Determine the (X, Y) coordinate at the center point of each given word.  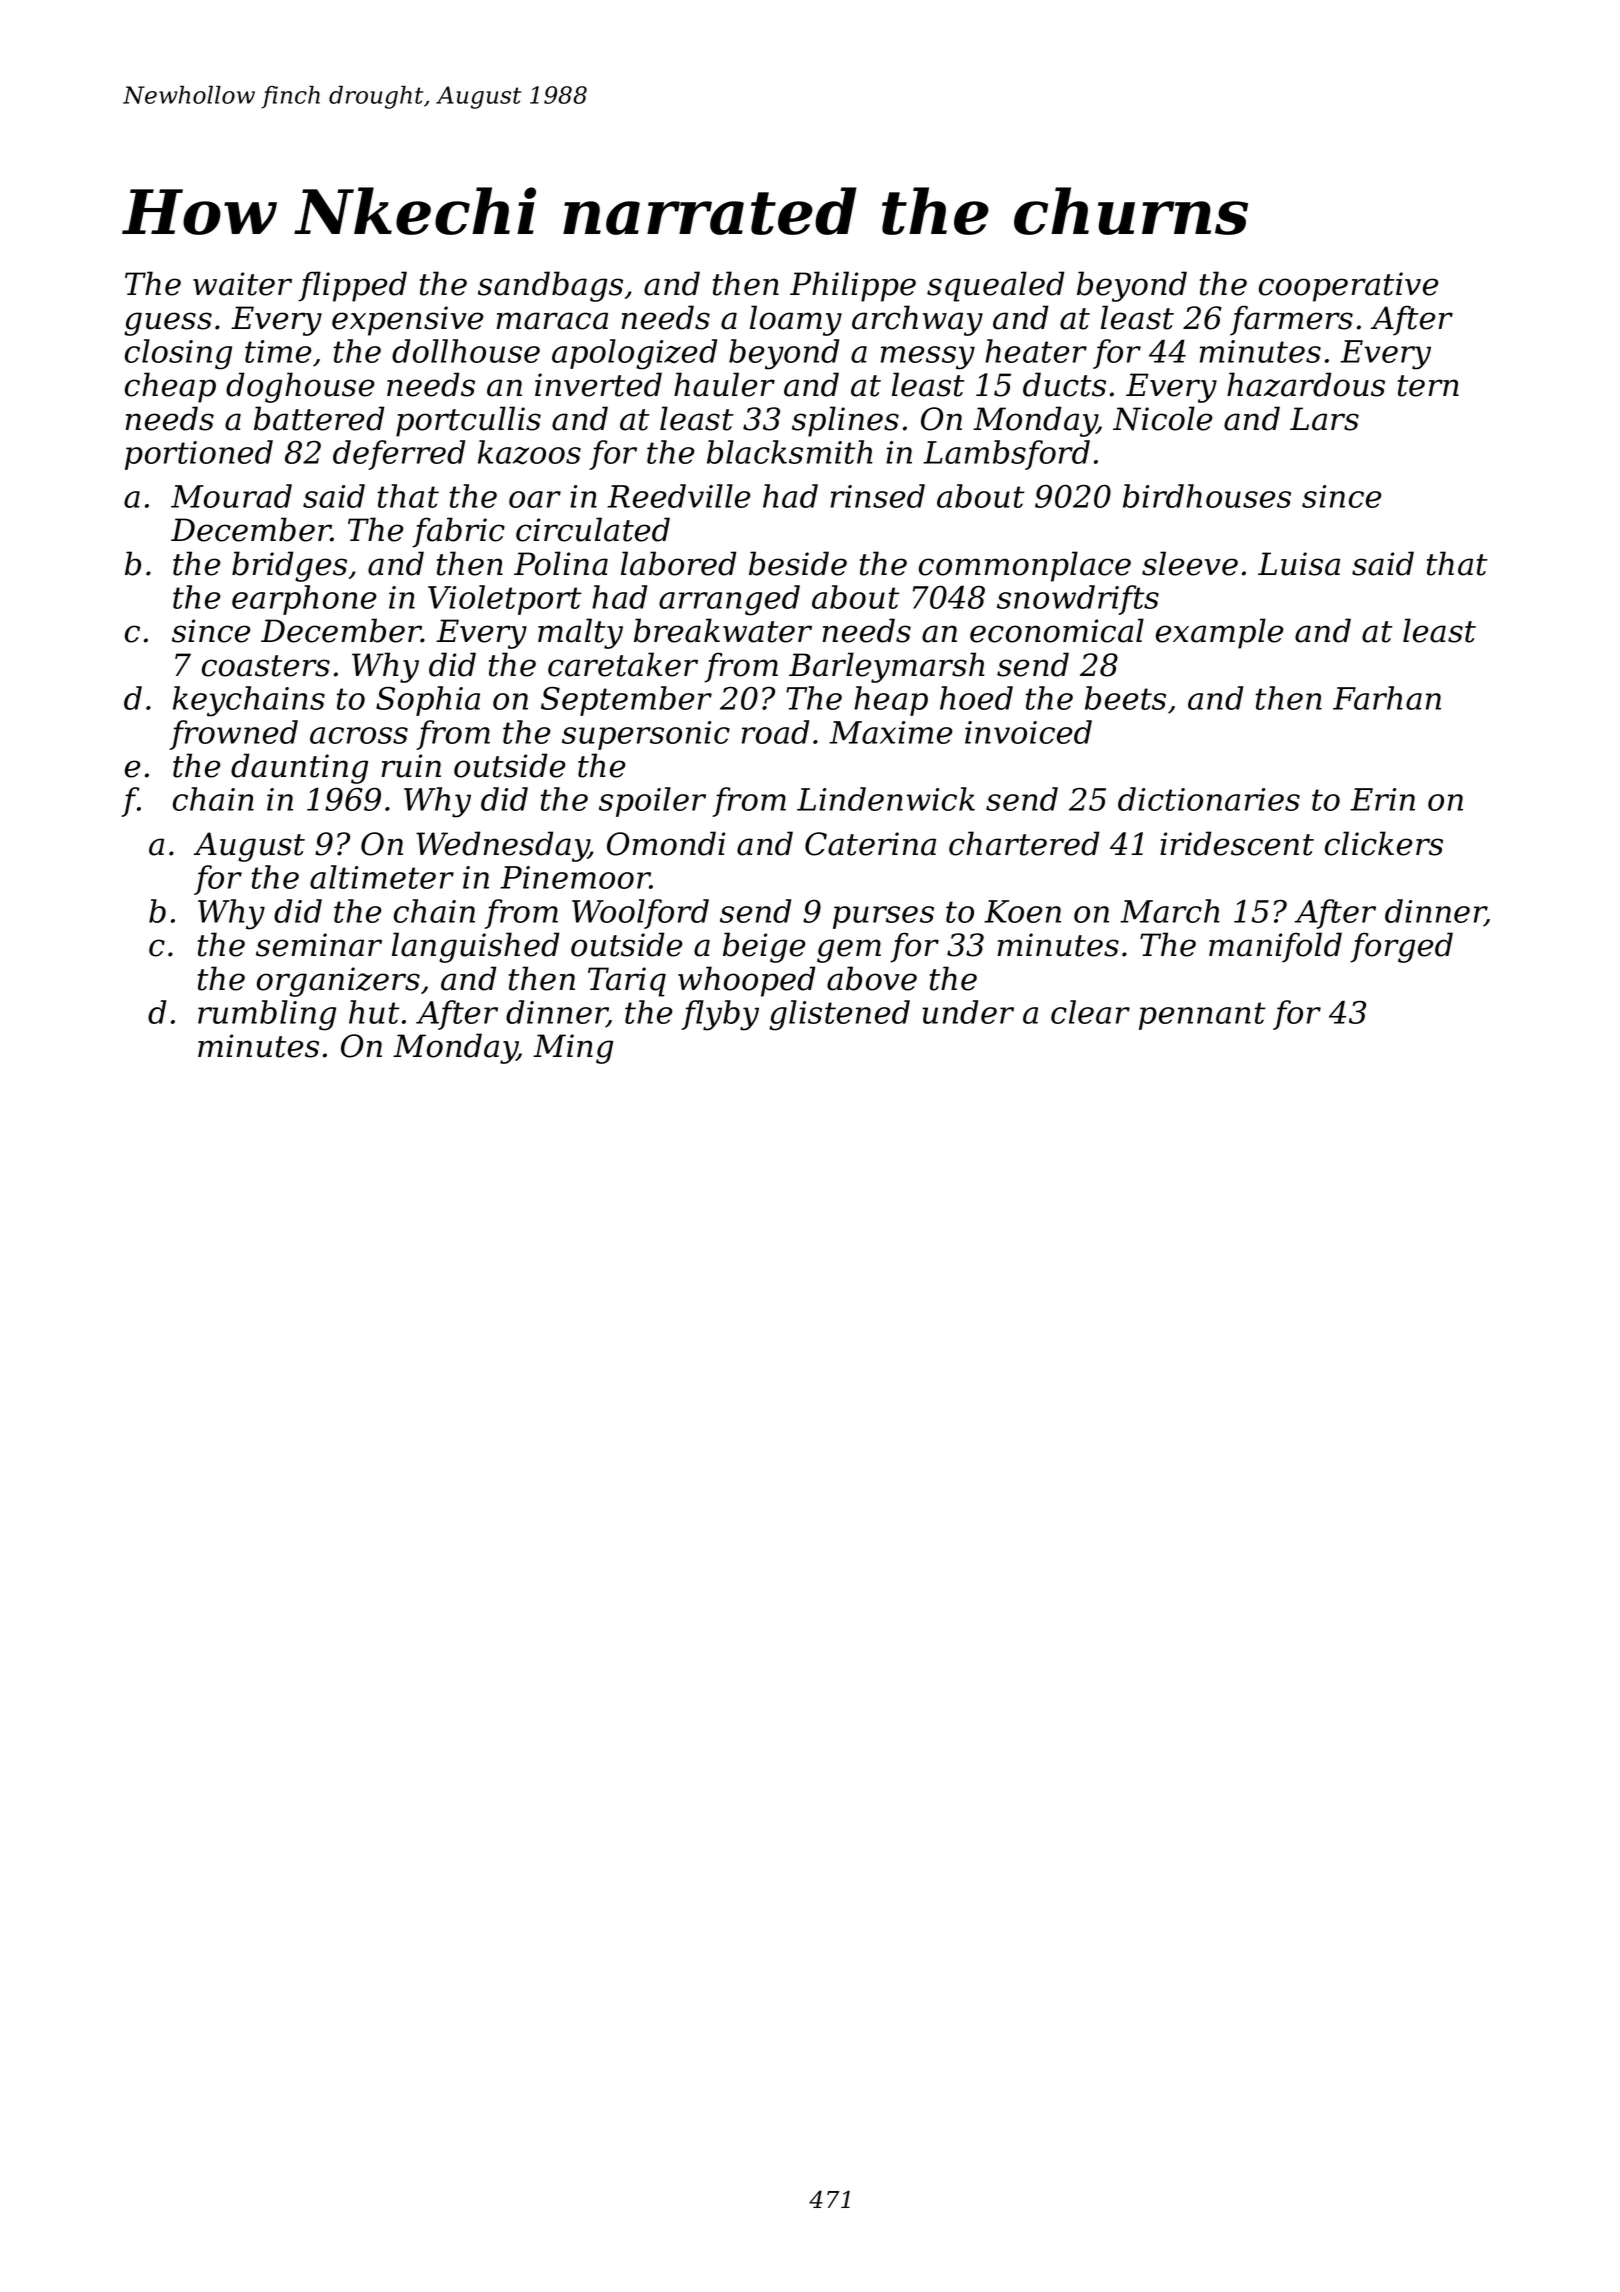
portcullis (468, 421)
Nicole (1163, 418)
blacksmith (790, 452)
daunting (299, 768)
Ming (573, 1049)
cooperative (1349, 287)
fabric (458, 532)
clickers (1384, 843)
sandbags (550, 286)
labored (679, 563)
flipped (352, 286)
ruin (411, 766)
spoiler (652, 802)
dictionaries (1209, 799)
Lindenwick (886, 799)
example (1220, 633)
